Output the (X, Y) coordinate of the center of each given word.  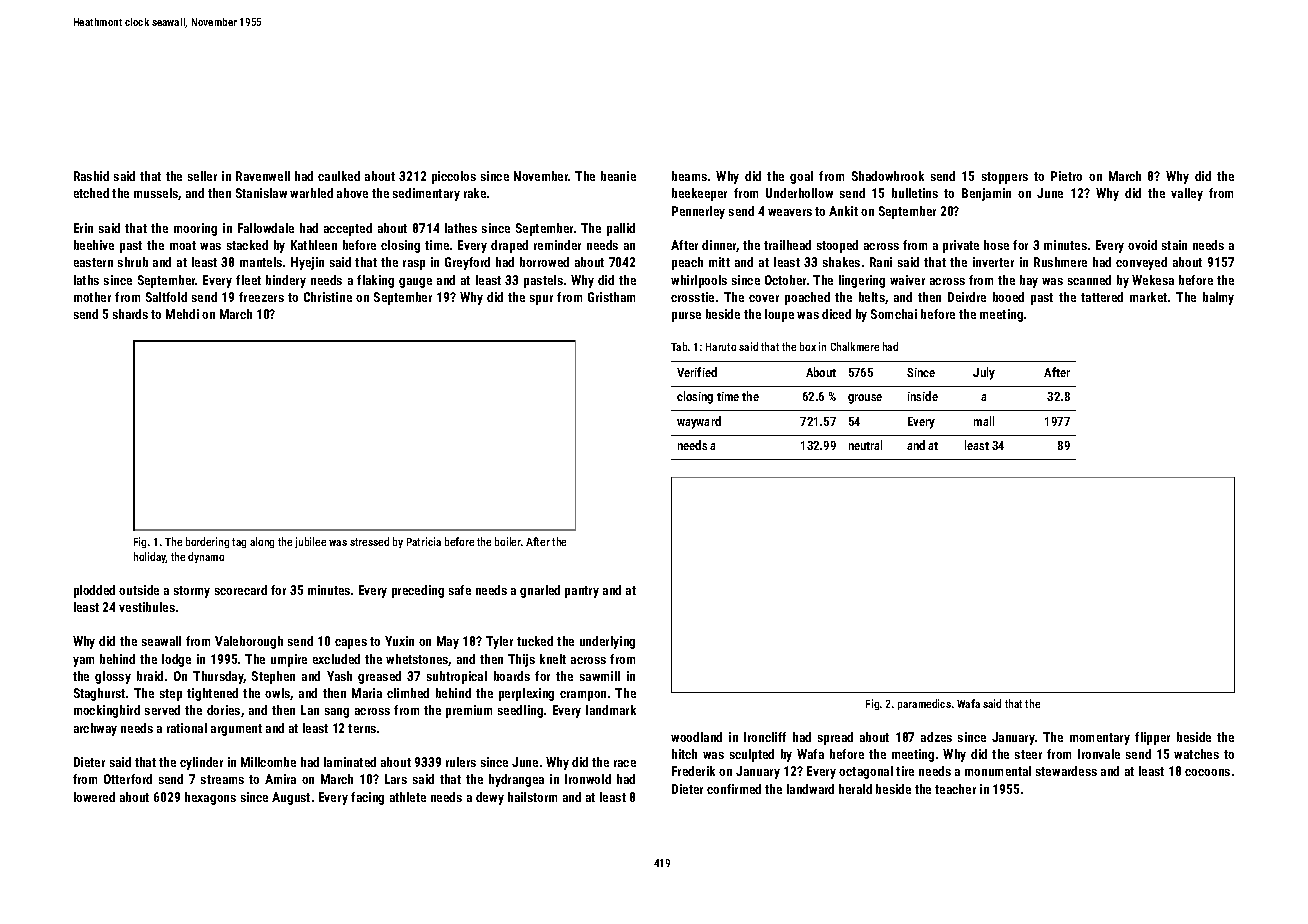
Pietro (1066, 176)
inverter (993, 262)
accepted (348, 229)
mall (984, 421)
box (808, 346)
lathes (461, 228)
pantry (582, 592)
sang (337, 713)
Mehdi (182, 314)
